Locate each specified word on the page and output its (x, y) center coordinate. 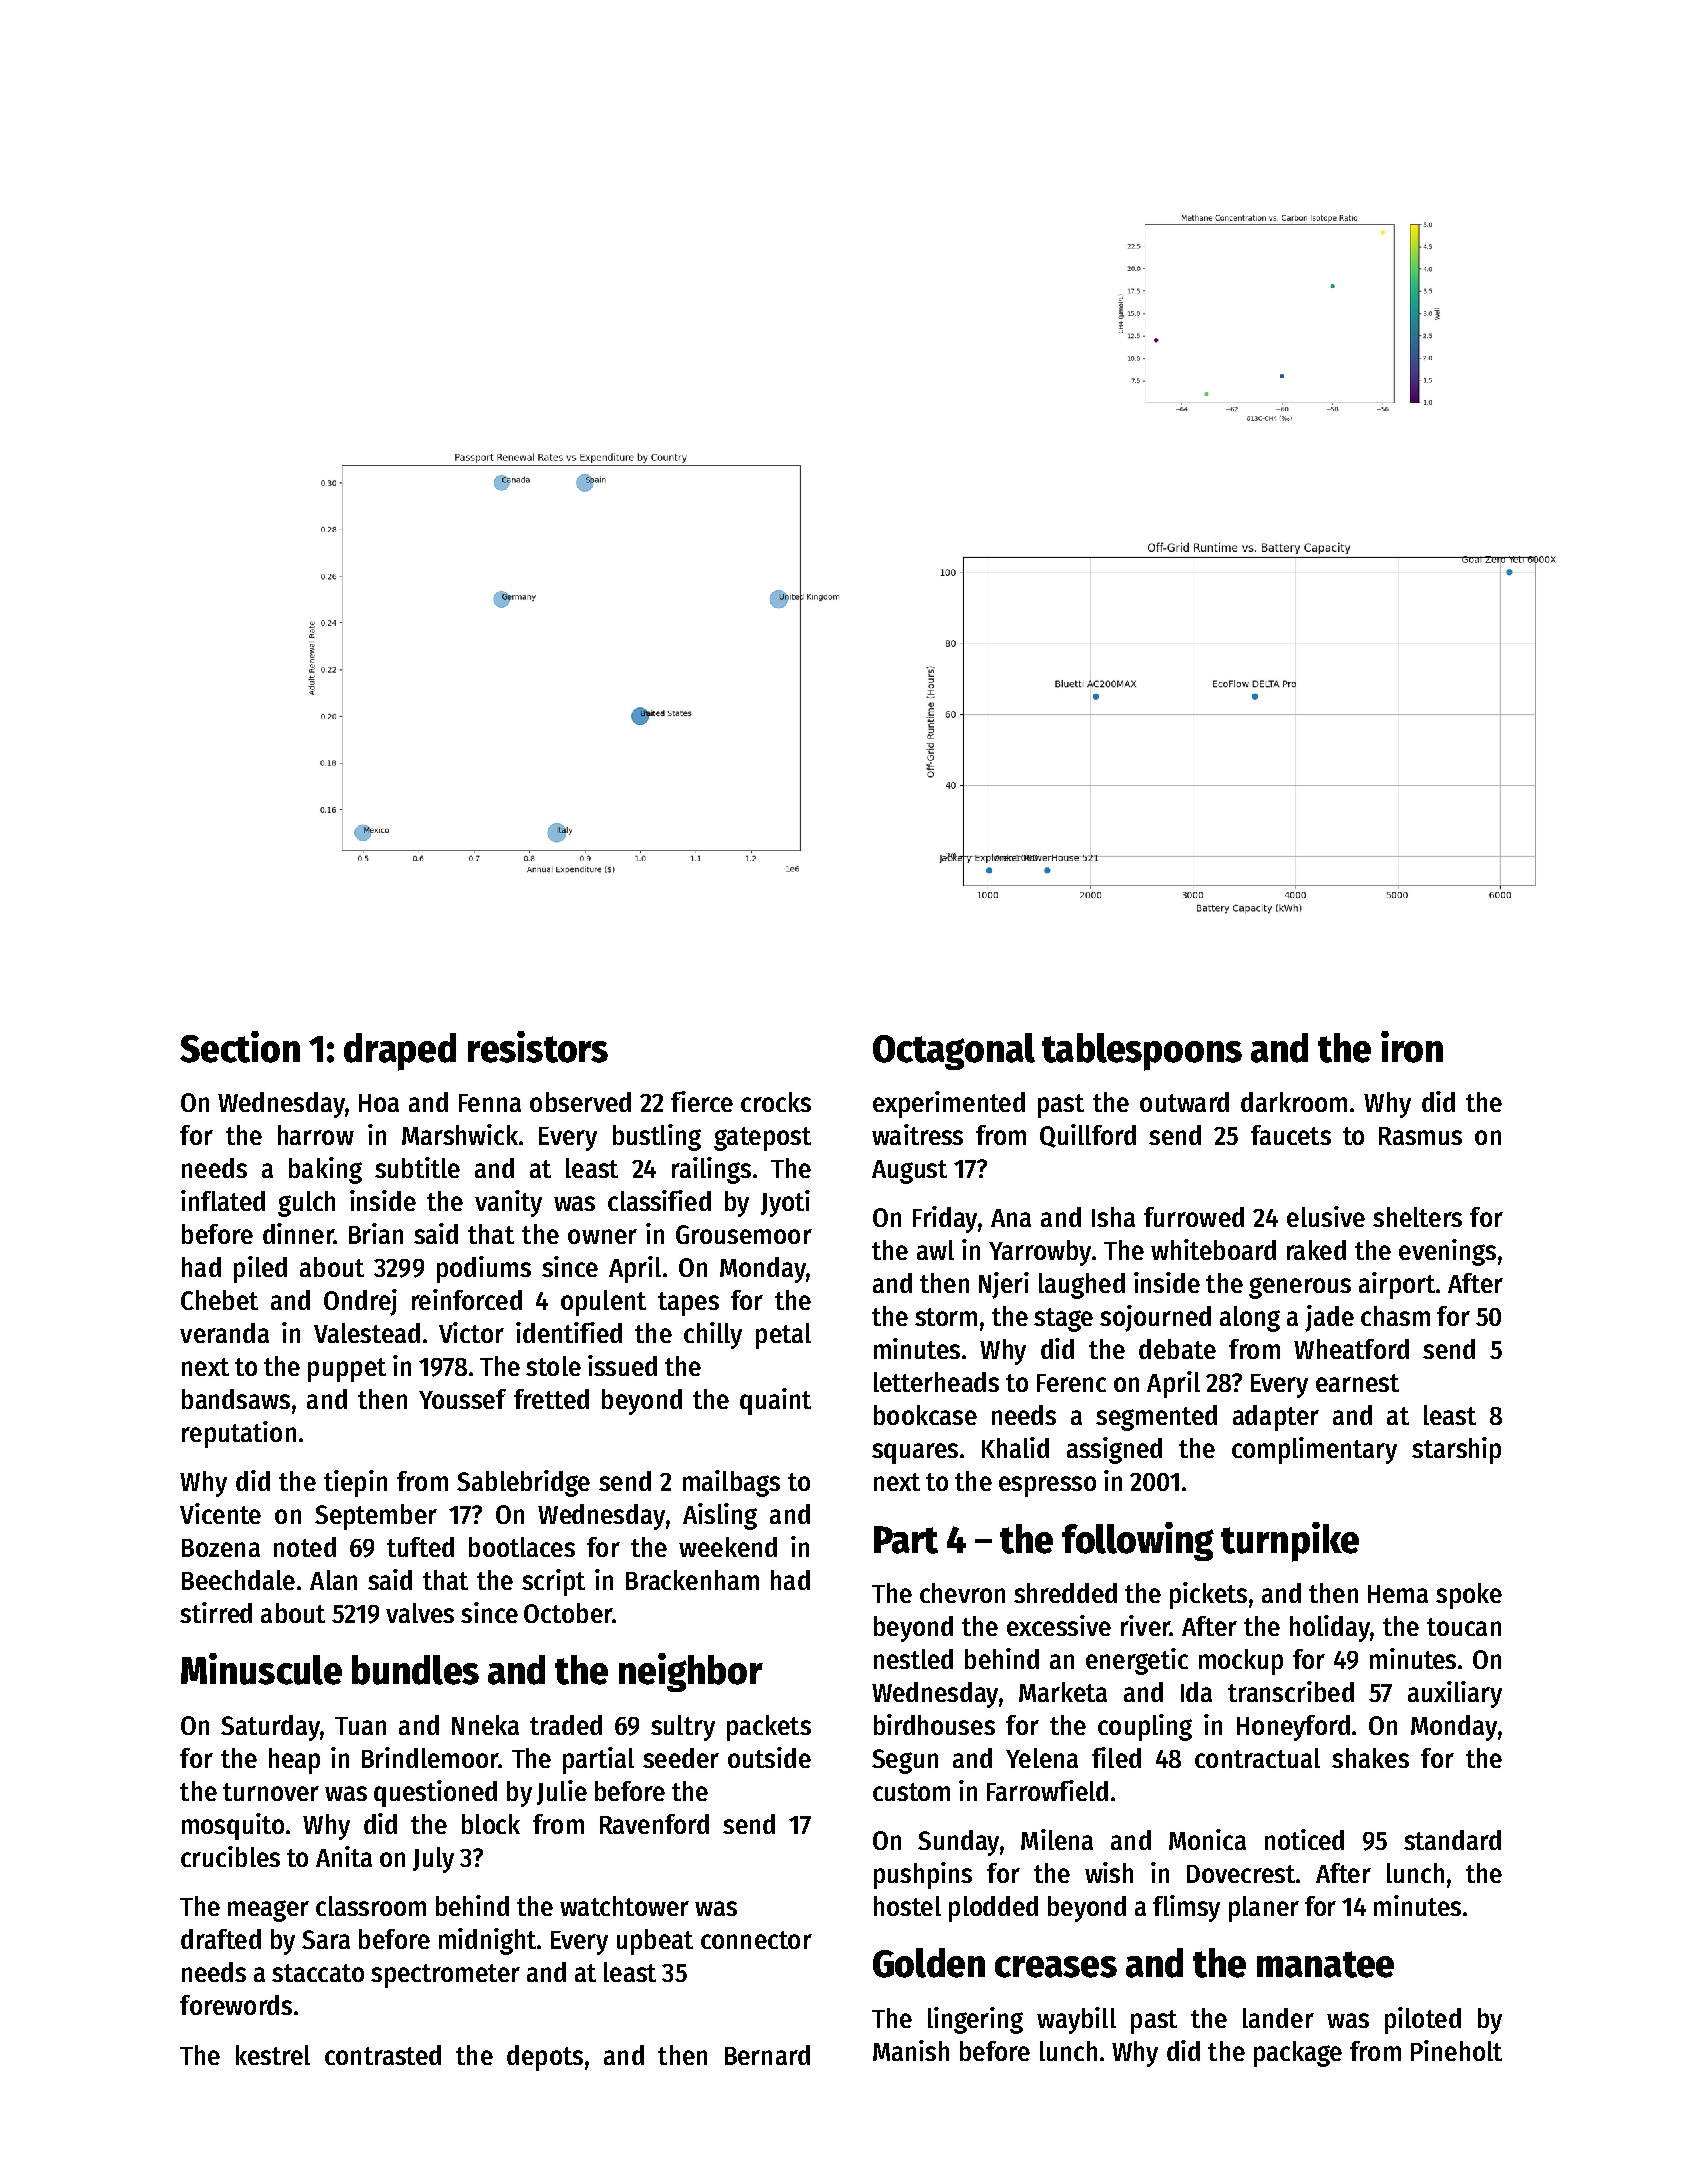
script (553, 1582)
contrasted (383, 2055)
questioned (435, 1793)
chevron (962, 1593)
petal (783, 1336)
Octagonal (954, 1051)
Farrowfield (1047, 1790)
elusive (1326, 1216)
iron (1412, 1047)
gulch (306, 1204)
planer (1264, 1909)
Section (240, 1047)
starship (1456, 1450)
